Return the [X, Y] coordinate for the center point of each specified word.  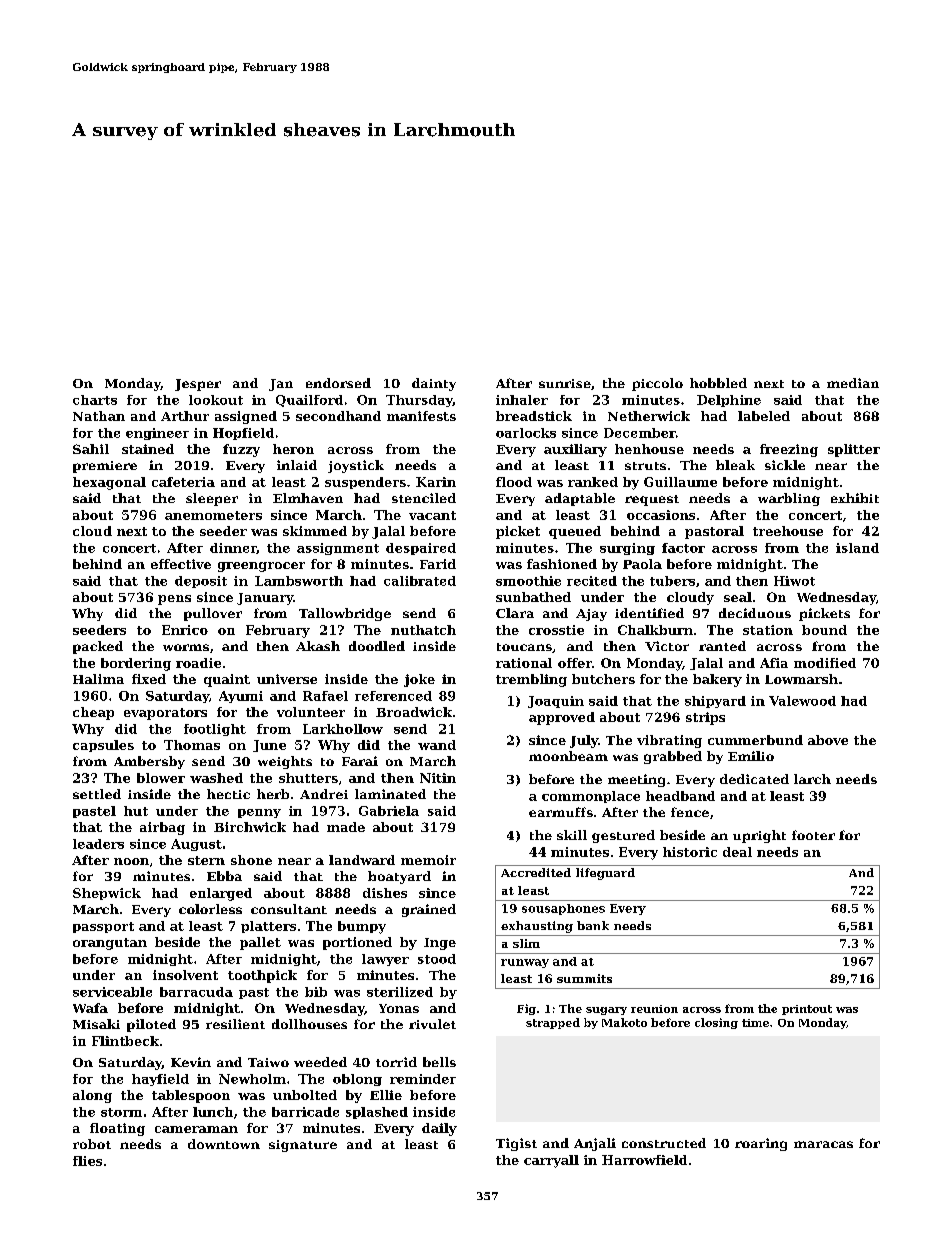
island [857, 548]
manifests [421, 416]
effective [181, 564]
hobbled [718, 383]
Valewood [802, 701]
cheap [93, 713]
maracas [823, 1144]
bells [439, 1062]
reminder [423, 1079]
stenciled [424, 498]
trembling [531, 680]
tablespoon [191, 1096]
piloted [151, 1025]
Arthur [185, 416]
